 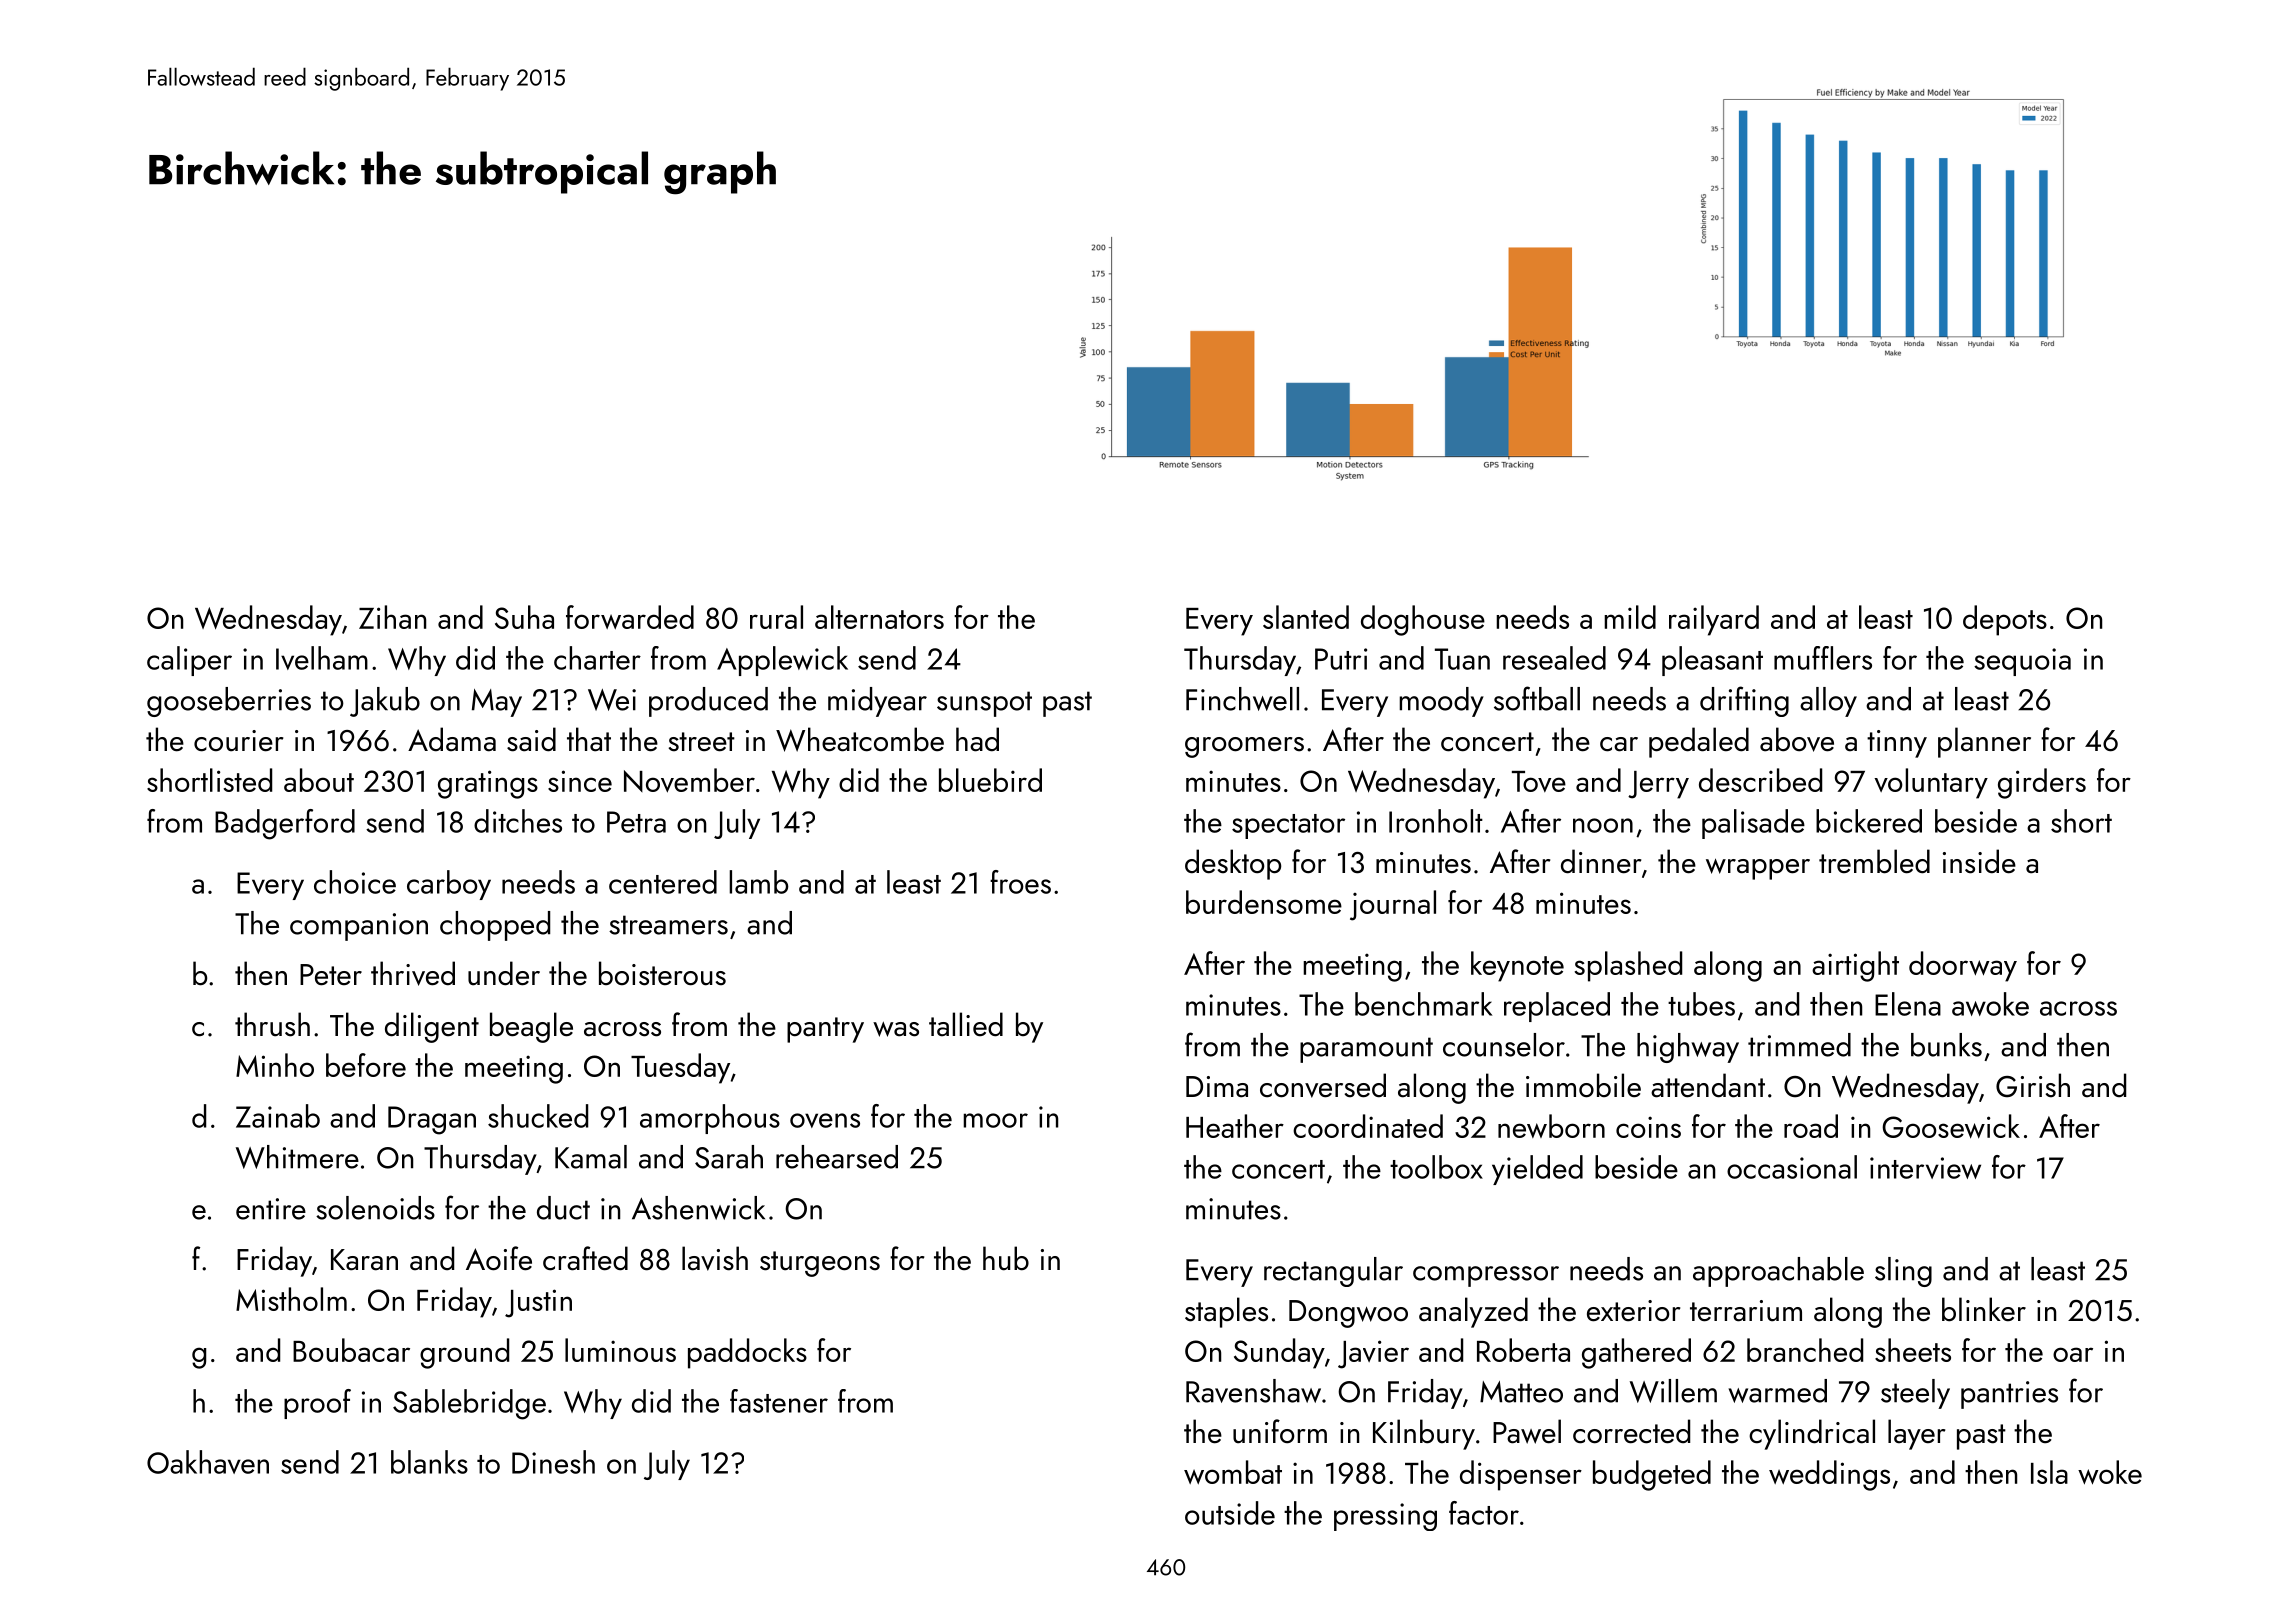 I want to click on about, so click(x=319, y=780).
